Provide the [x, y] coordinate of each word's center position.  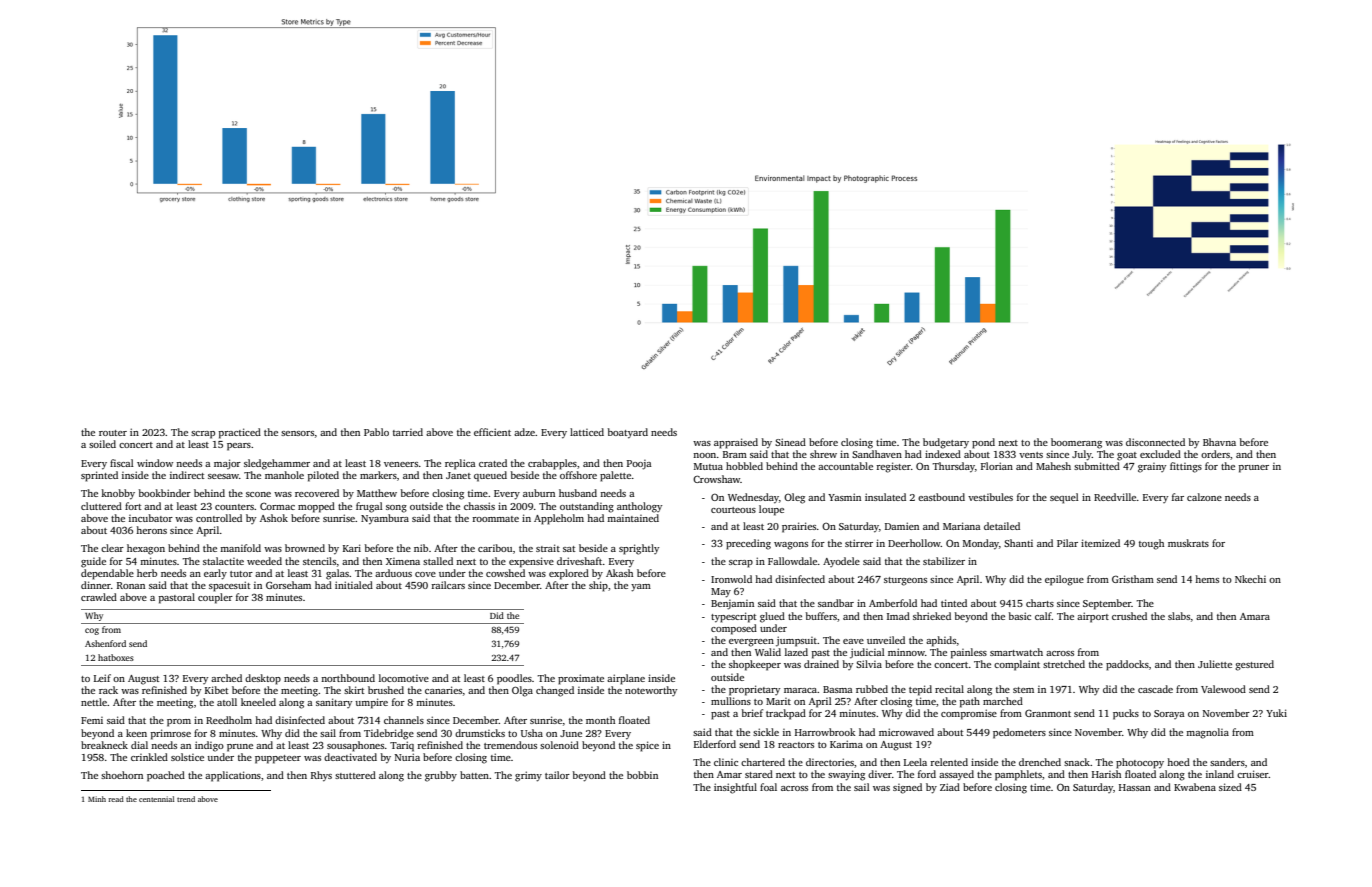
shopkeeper [755, 665]
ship [598, 586]
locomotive [404, 678]
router [113, 433]
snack [1077, 762]
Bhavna [1219, 442]
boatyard [628, 433]
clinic [726, 762]
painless [969, 653]
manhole [284, 475]
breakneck [104, 745]
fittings [1186, 467]
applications [233, 776]
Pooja [639, 465]
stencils [319, 561]
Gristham [1133, 579]
